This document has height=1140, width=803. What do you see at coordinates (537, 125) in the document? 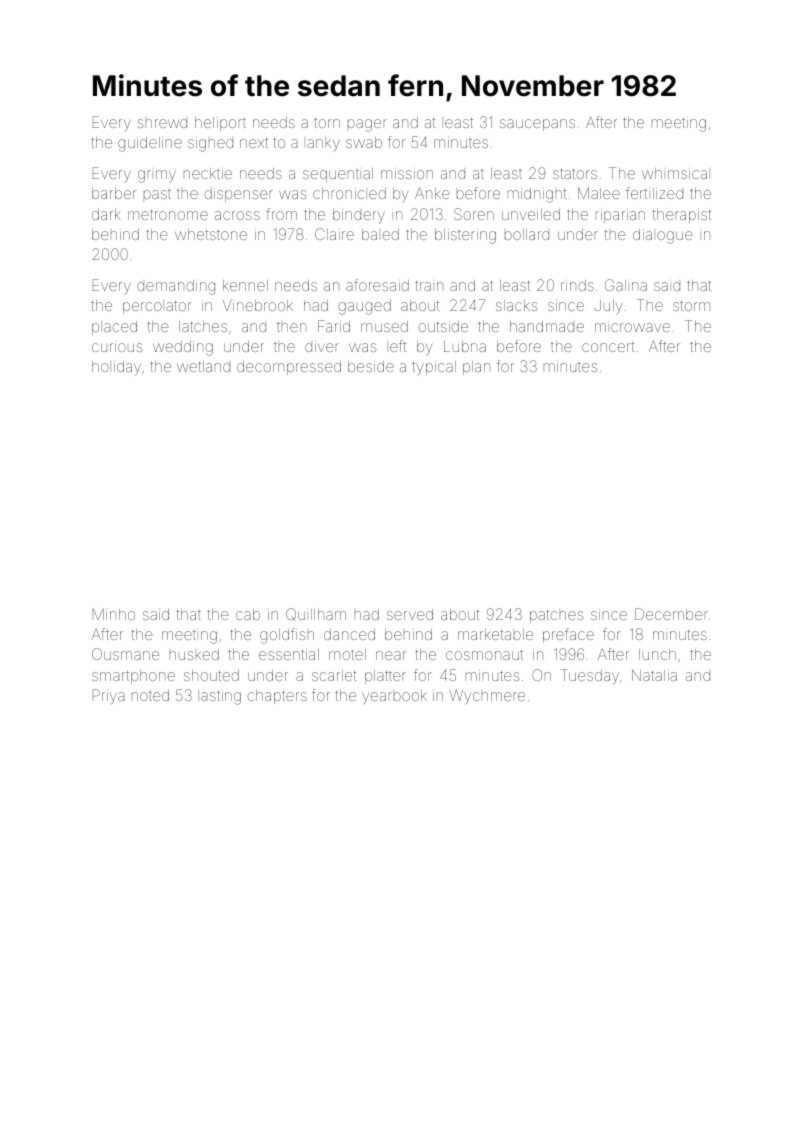
I see `saucepans` at bounding box center [537, 125].
